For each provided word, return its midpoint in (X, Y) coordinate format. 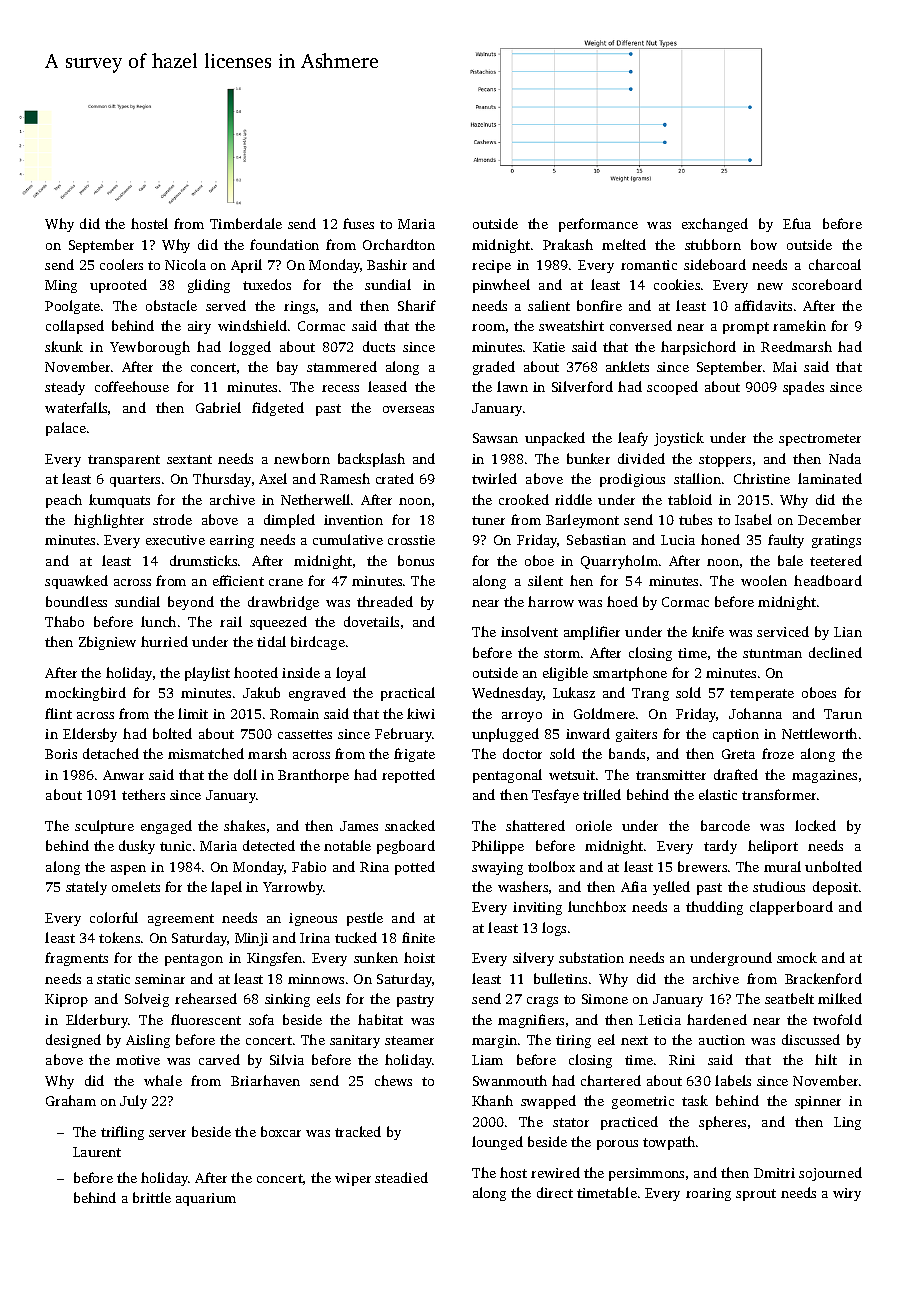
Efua (797, 223)
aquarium (206, 1199)
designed (73, 1041)
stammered (342, 366)
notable (347, 845)
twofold (837, 1019)
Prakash (568, 244)
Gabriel (218, 407)
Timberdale (246, 223)
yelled (671, 888)
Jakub (261, 692)
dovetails (371, 621)
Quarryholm (619, 562)
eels (328, 998)
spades (803, 388)
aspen (128, 870)
